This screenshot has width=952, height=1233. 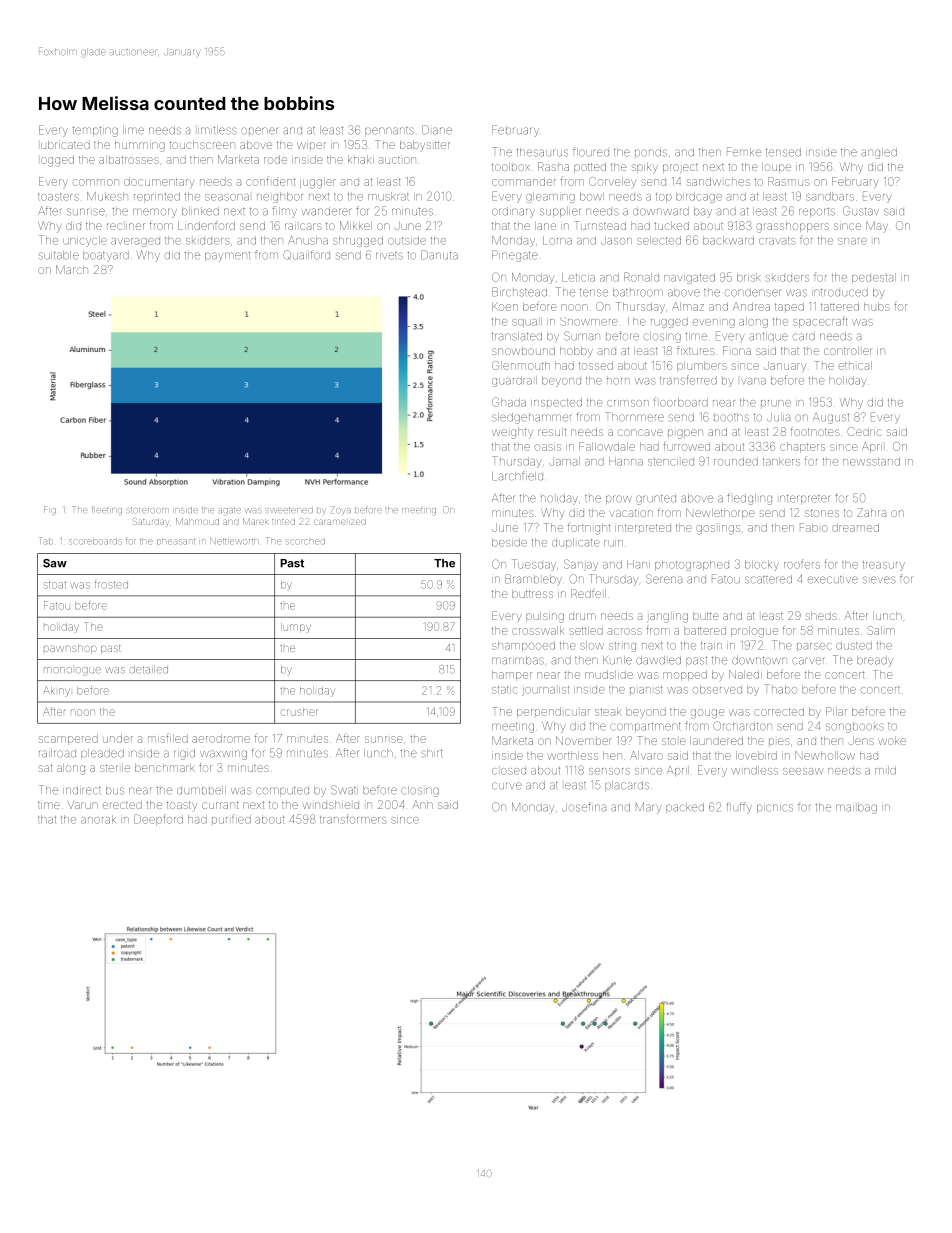 What do you see at coordinates (699, 197) in the screenshot?
I see `birdcage` at bounding box center [699, 197].
